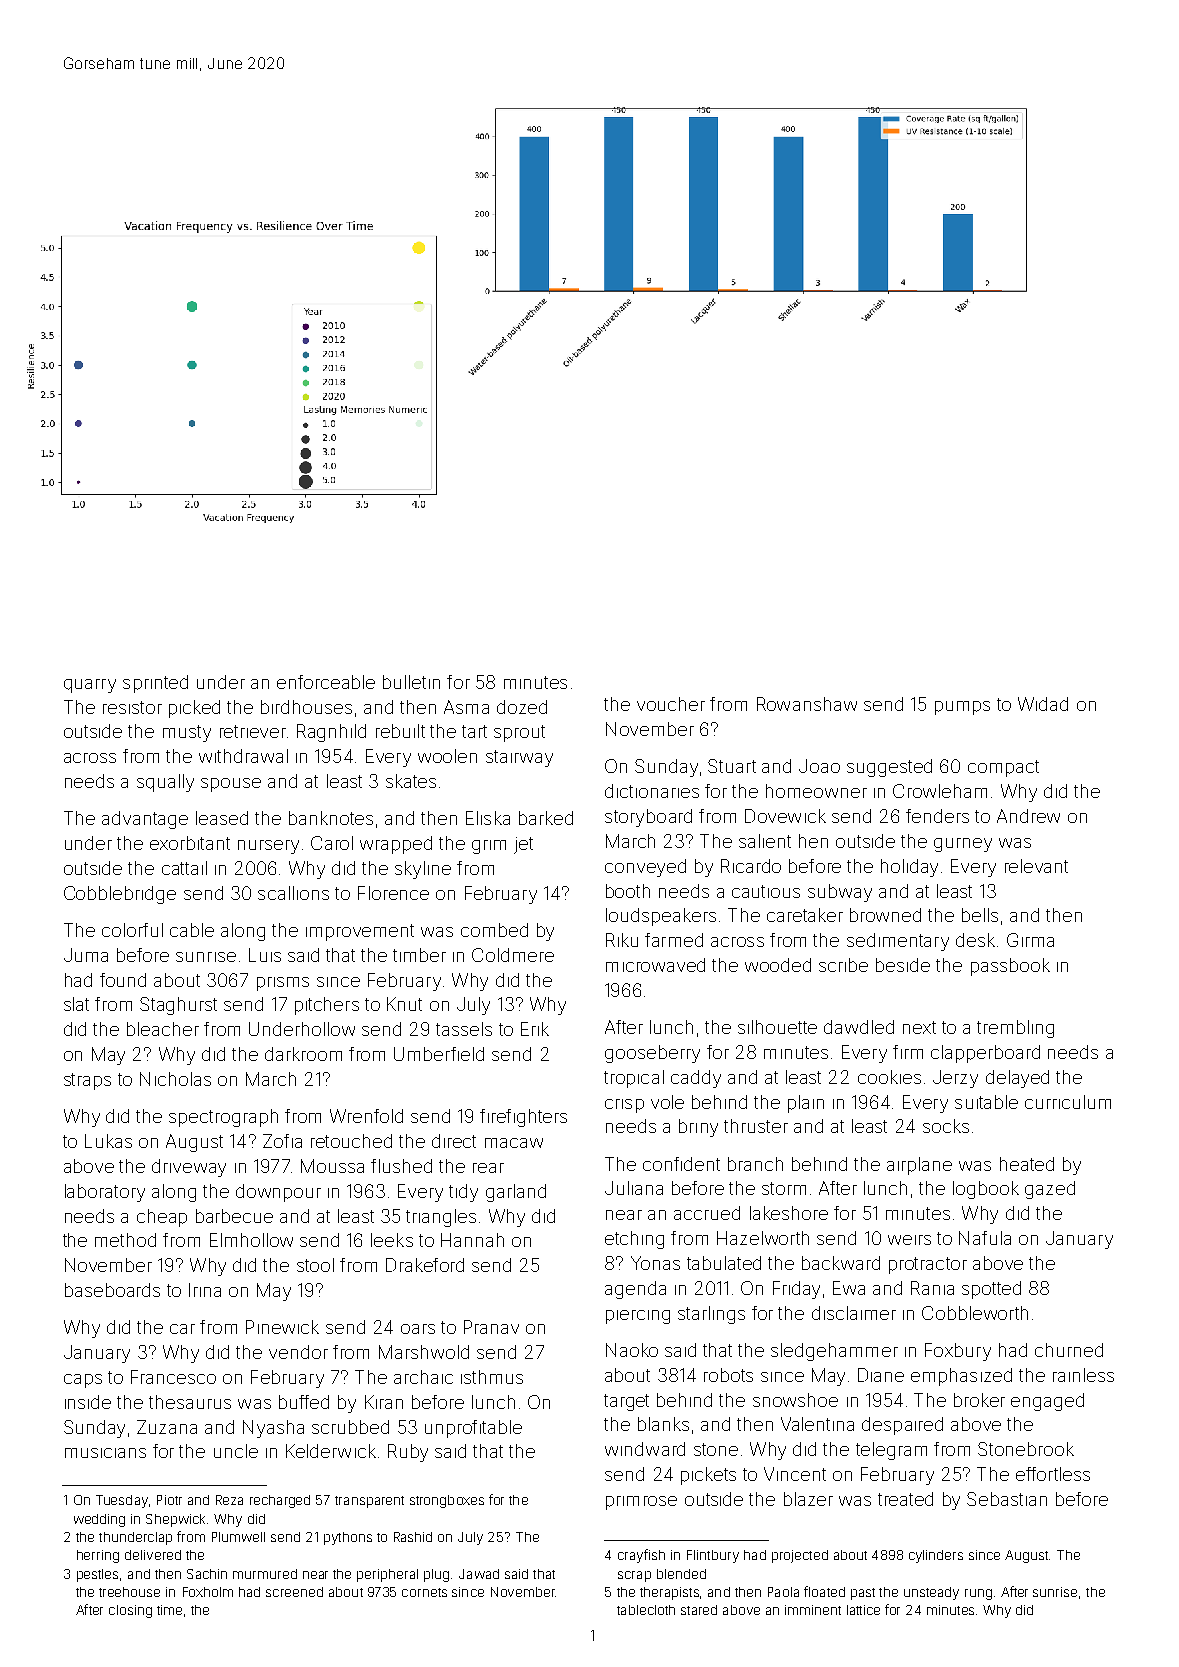 The image size is (1179, 1667). What do you see at coordinates (1003, 768) in the screenshot?
I see `compact` at bounding box center [1003, 768].
